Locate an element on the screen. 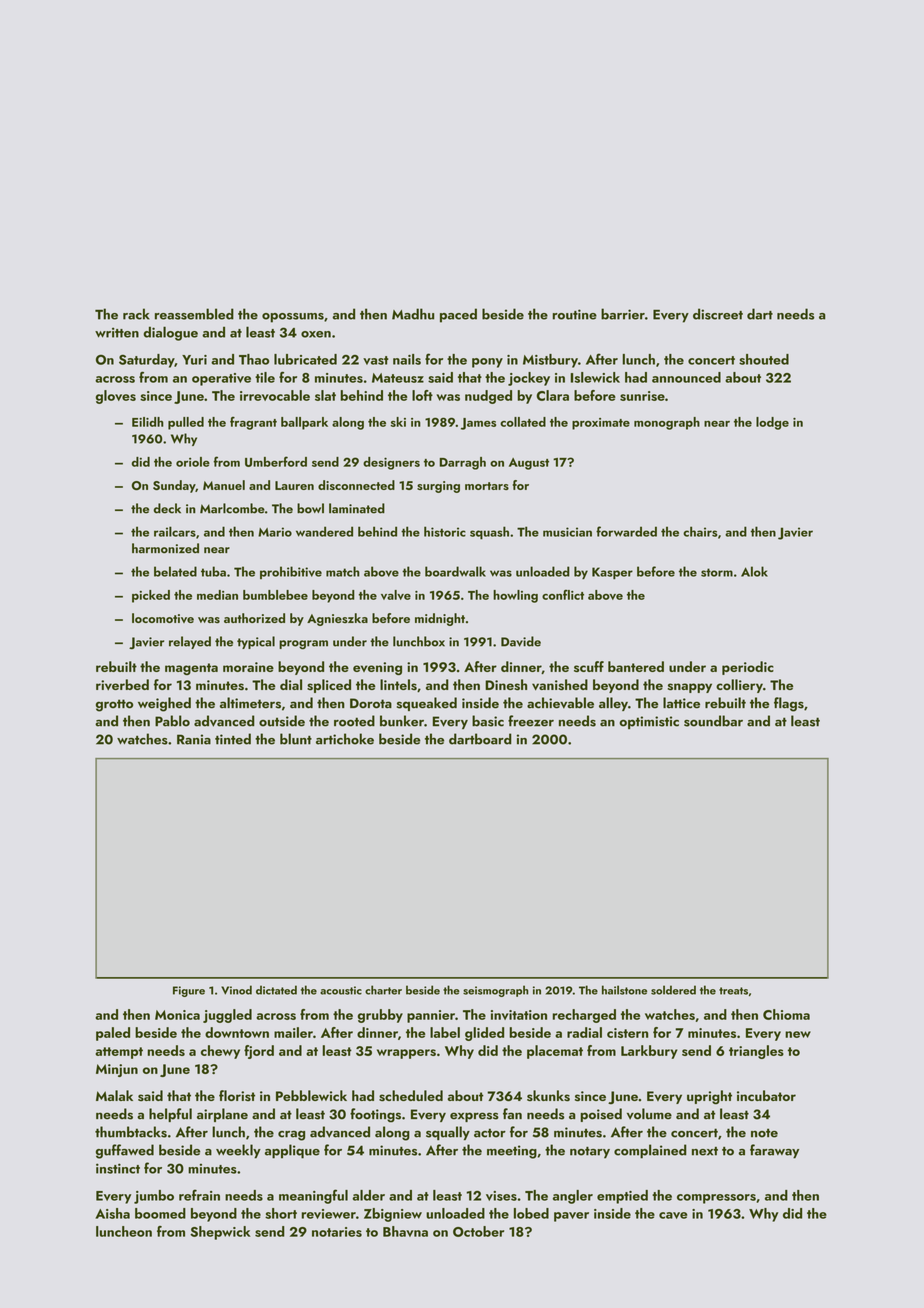 Image resolution: width=924 pixels, height=1308 pixels. charter is located at coordinates (383, 990).
